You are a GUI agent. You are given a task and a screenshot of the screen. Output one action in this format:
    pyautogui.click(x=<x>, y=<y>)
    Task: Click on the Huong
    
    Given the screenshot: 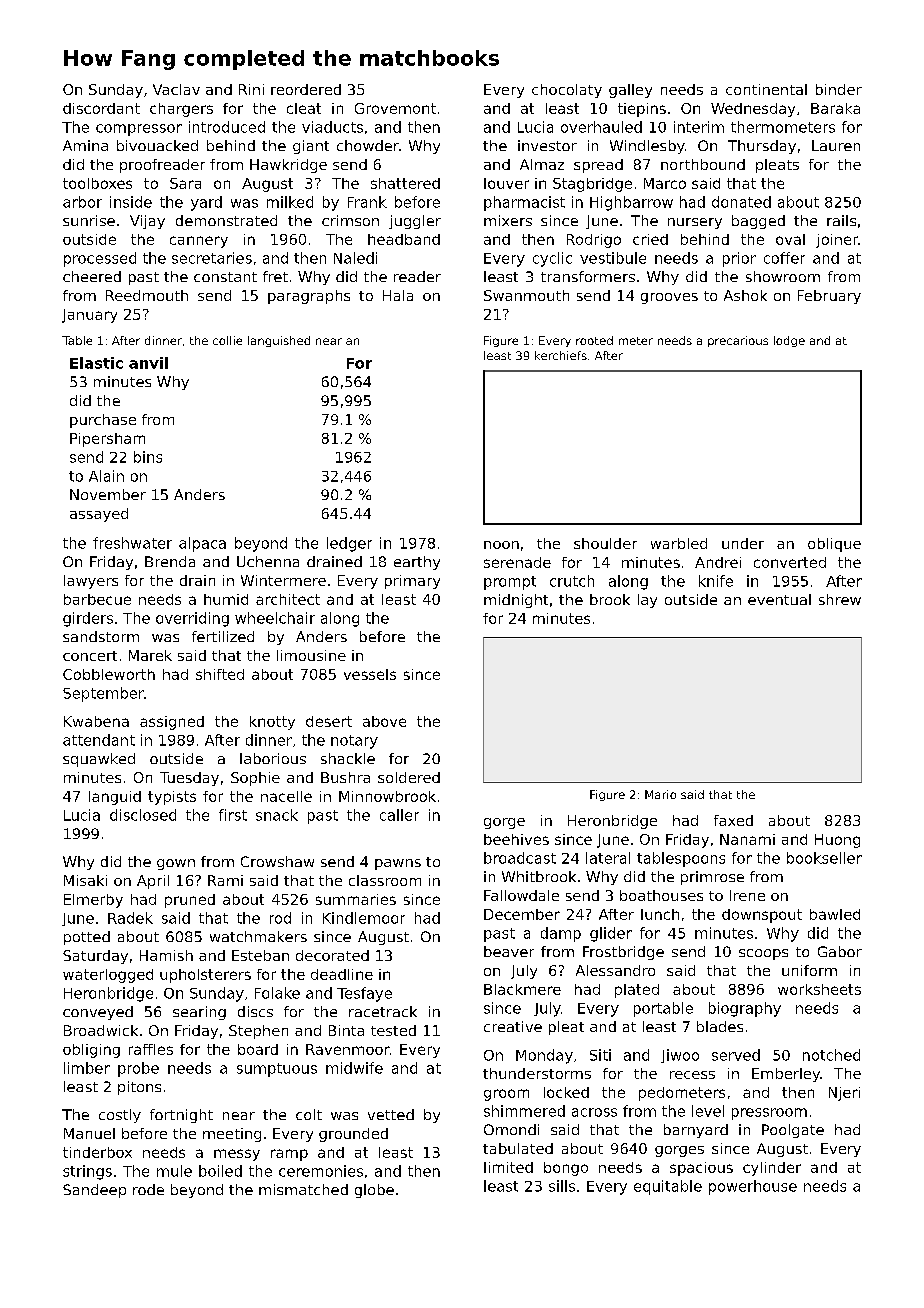 What is the action you would take?
    pyautogui.click(x=837, y=841)
